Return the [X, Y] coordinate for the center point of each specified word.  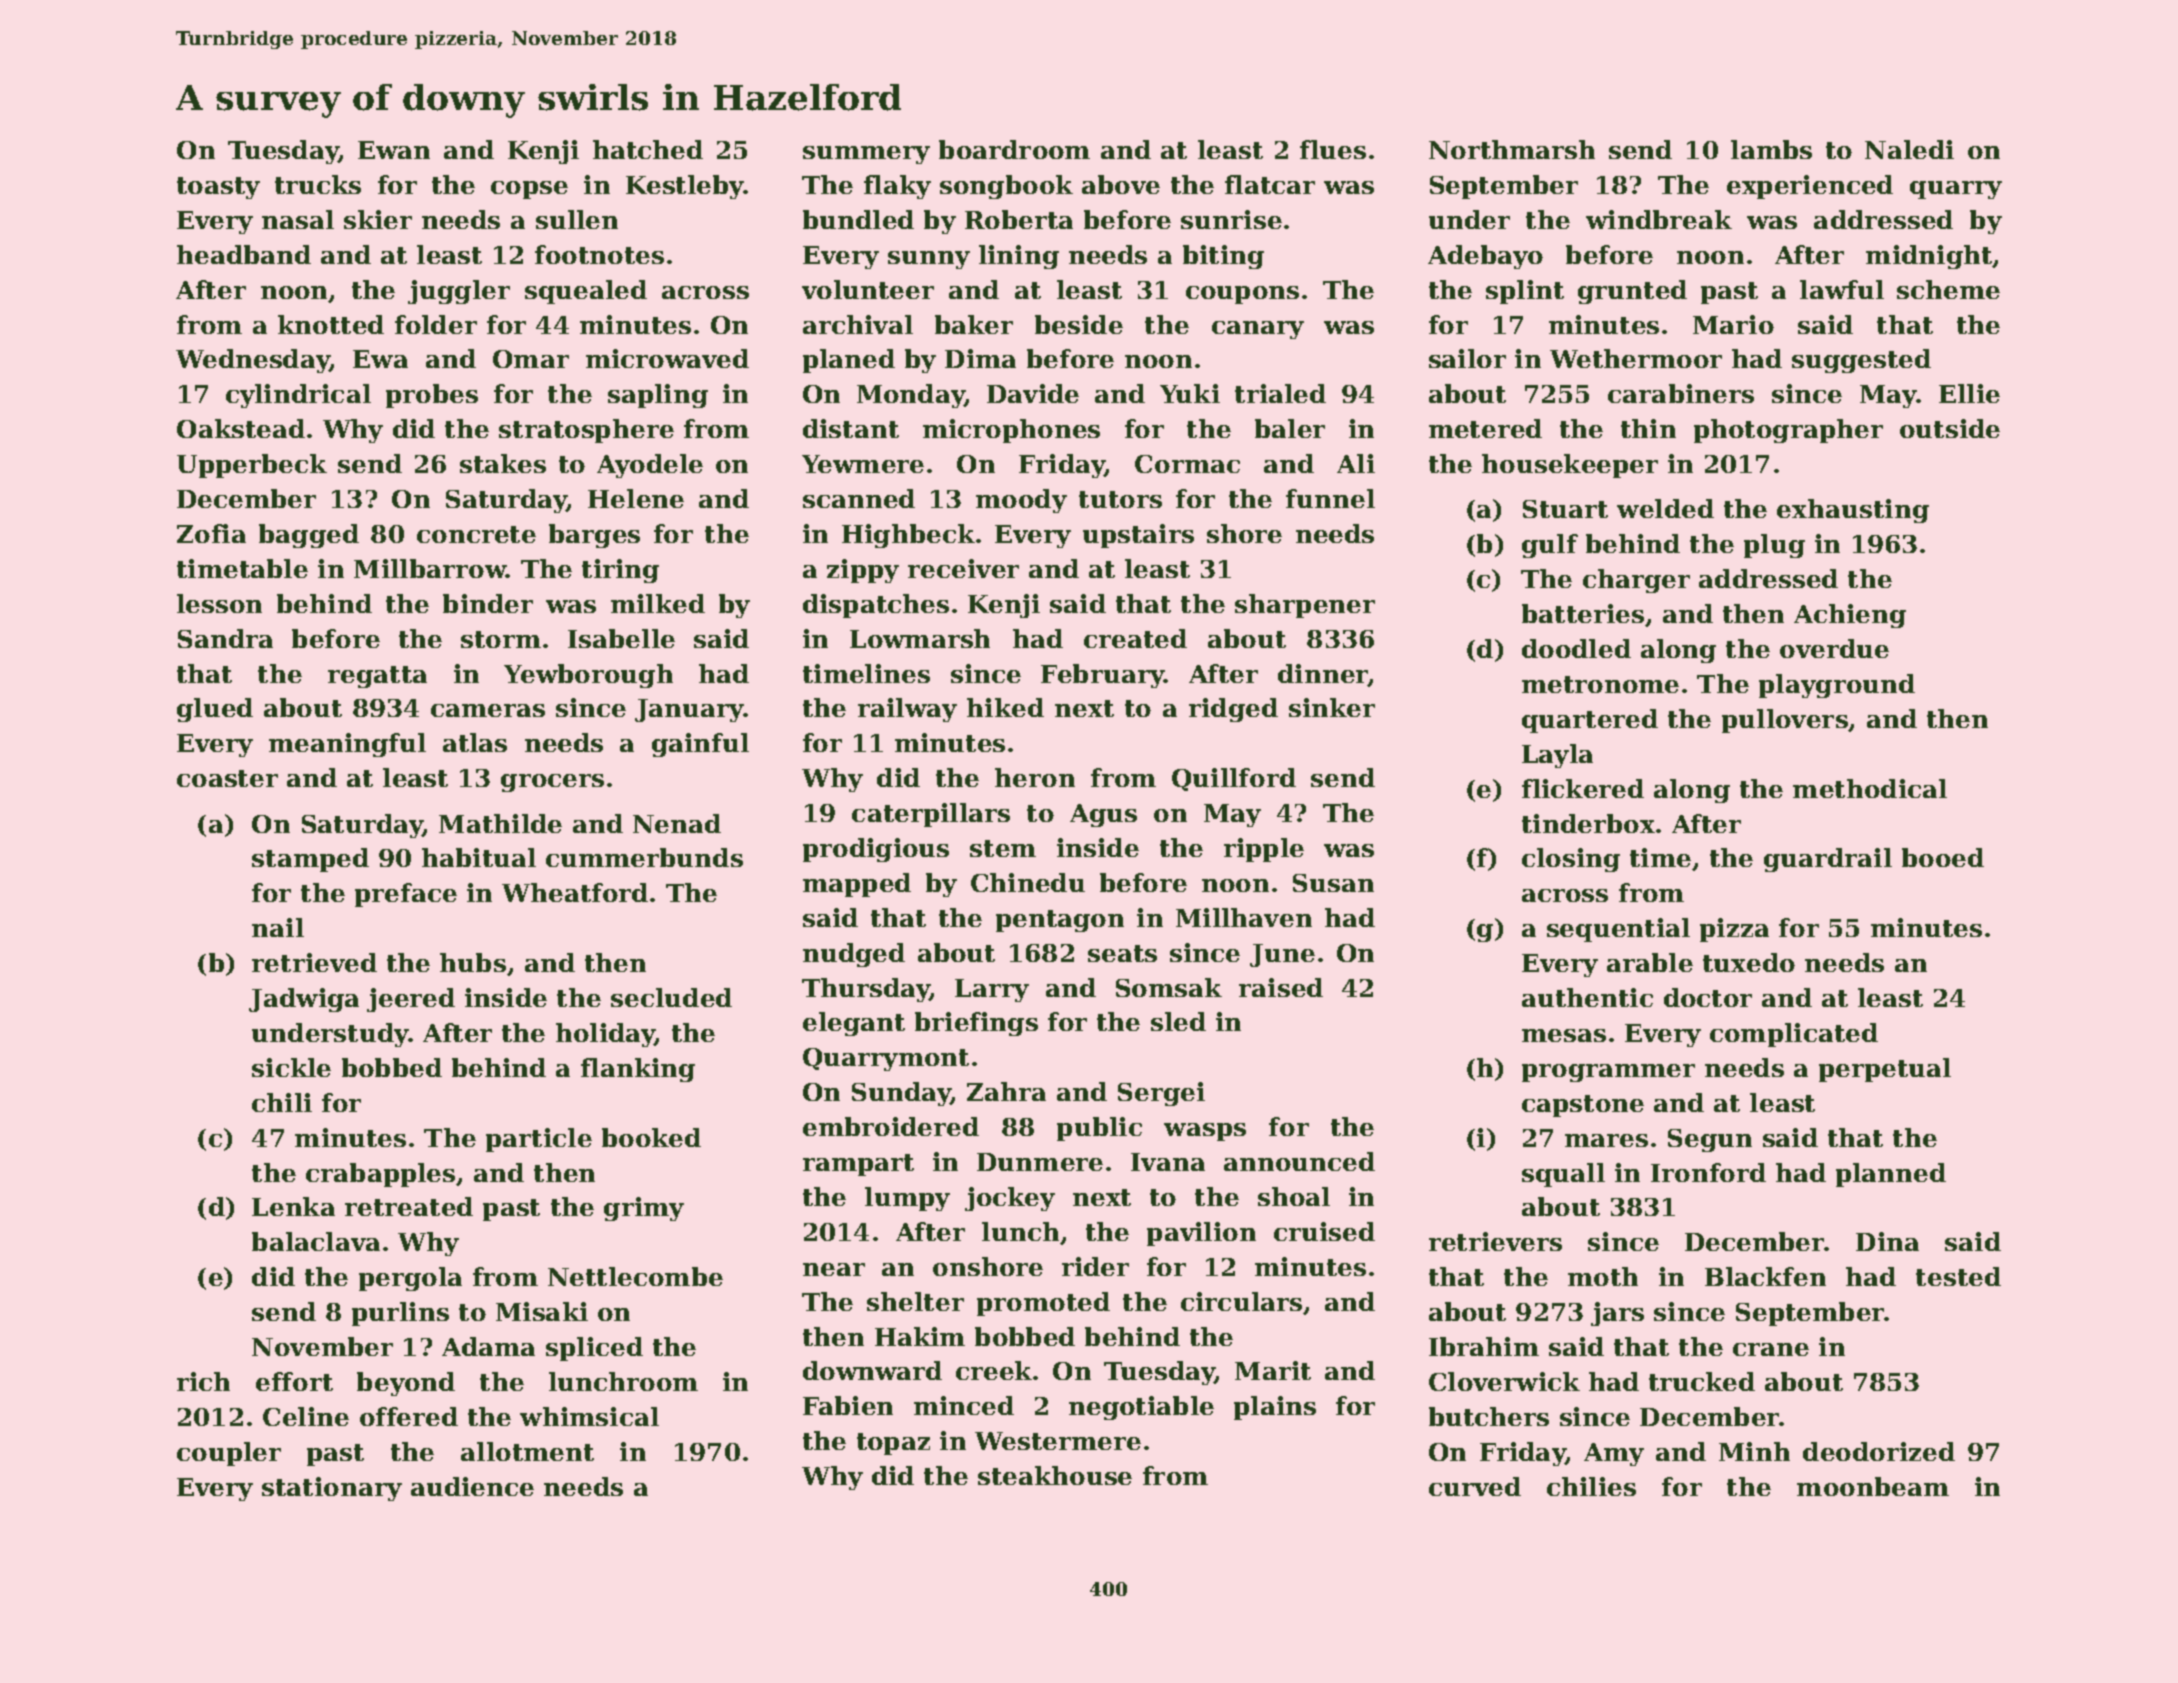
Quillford [1234, 779]
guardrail [1828, 860]
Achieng [1850, 616]
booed [1943, 857]
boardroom [1014, 149]
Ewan [394, 150]
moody [1021, 501]
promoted [1043, 1304]
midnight [1929, 257]
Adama [488, 1346]
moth [1603, 1276]
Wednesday [253, 361]
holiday [605, 1035]
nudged [854, 955]
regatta [377, 677]
